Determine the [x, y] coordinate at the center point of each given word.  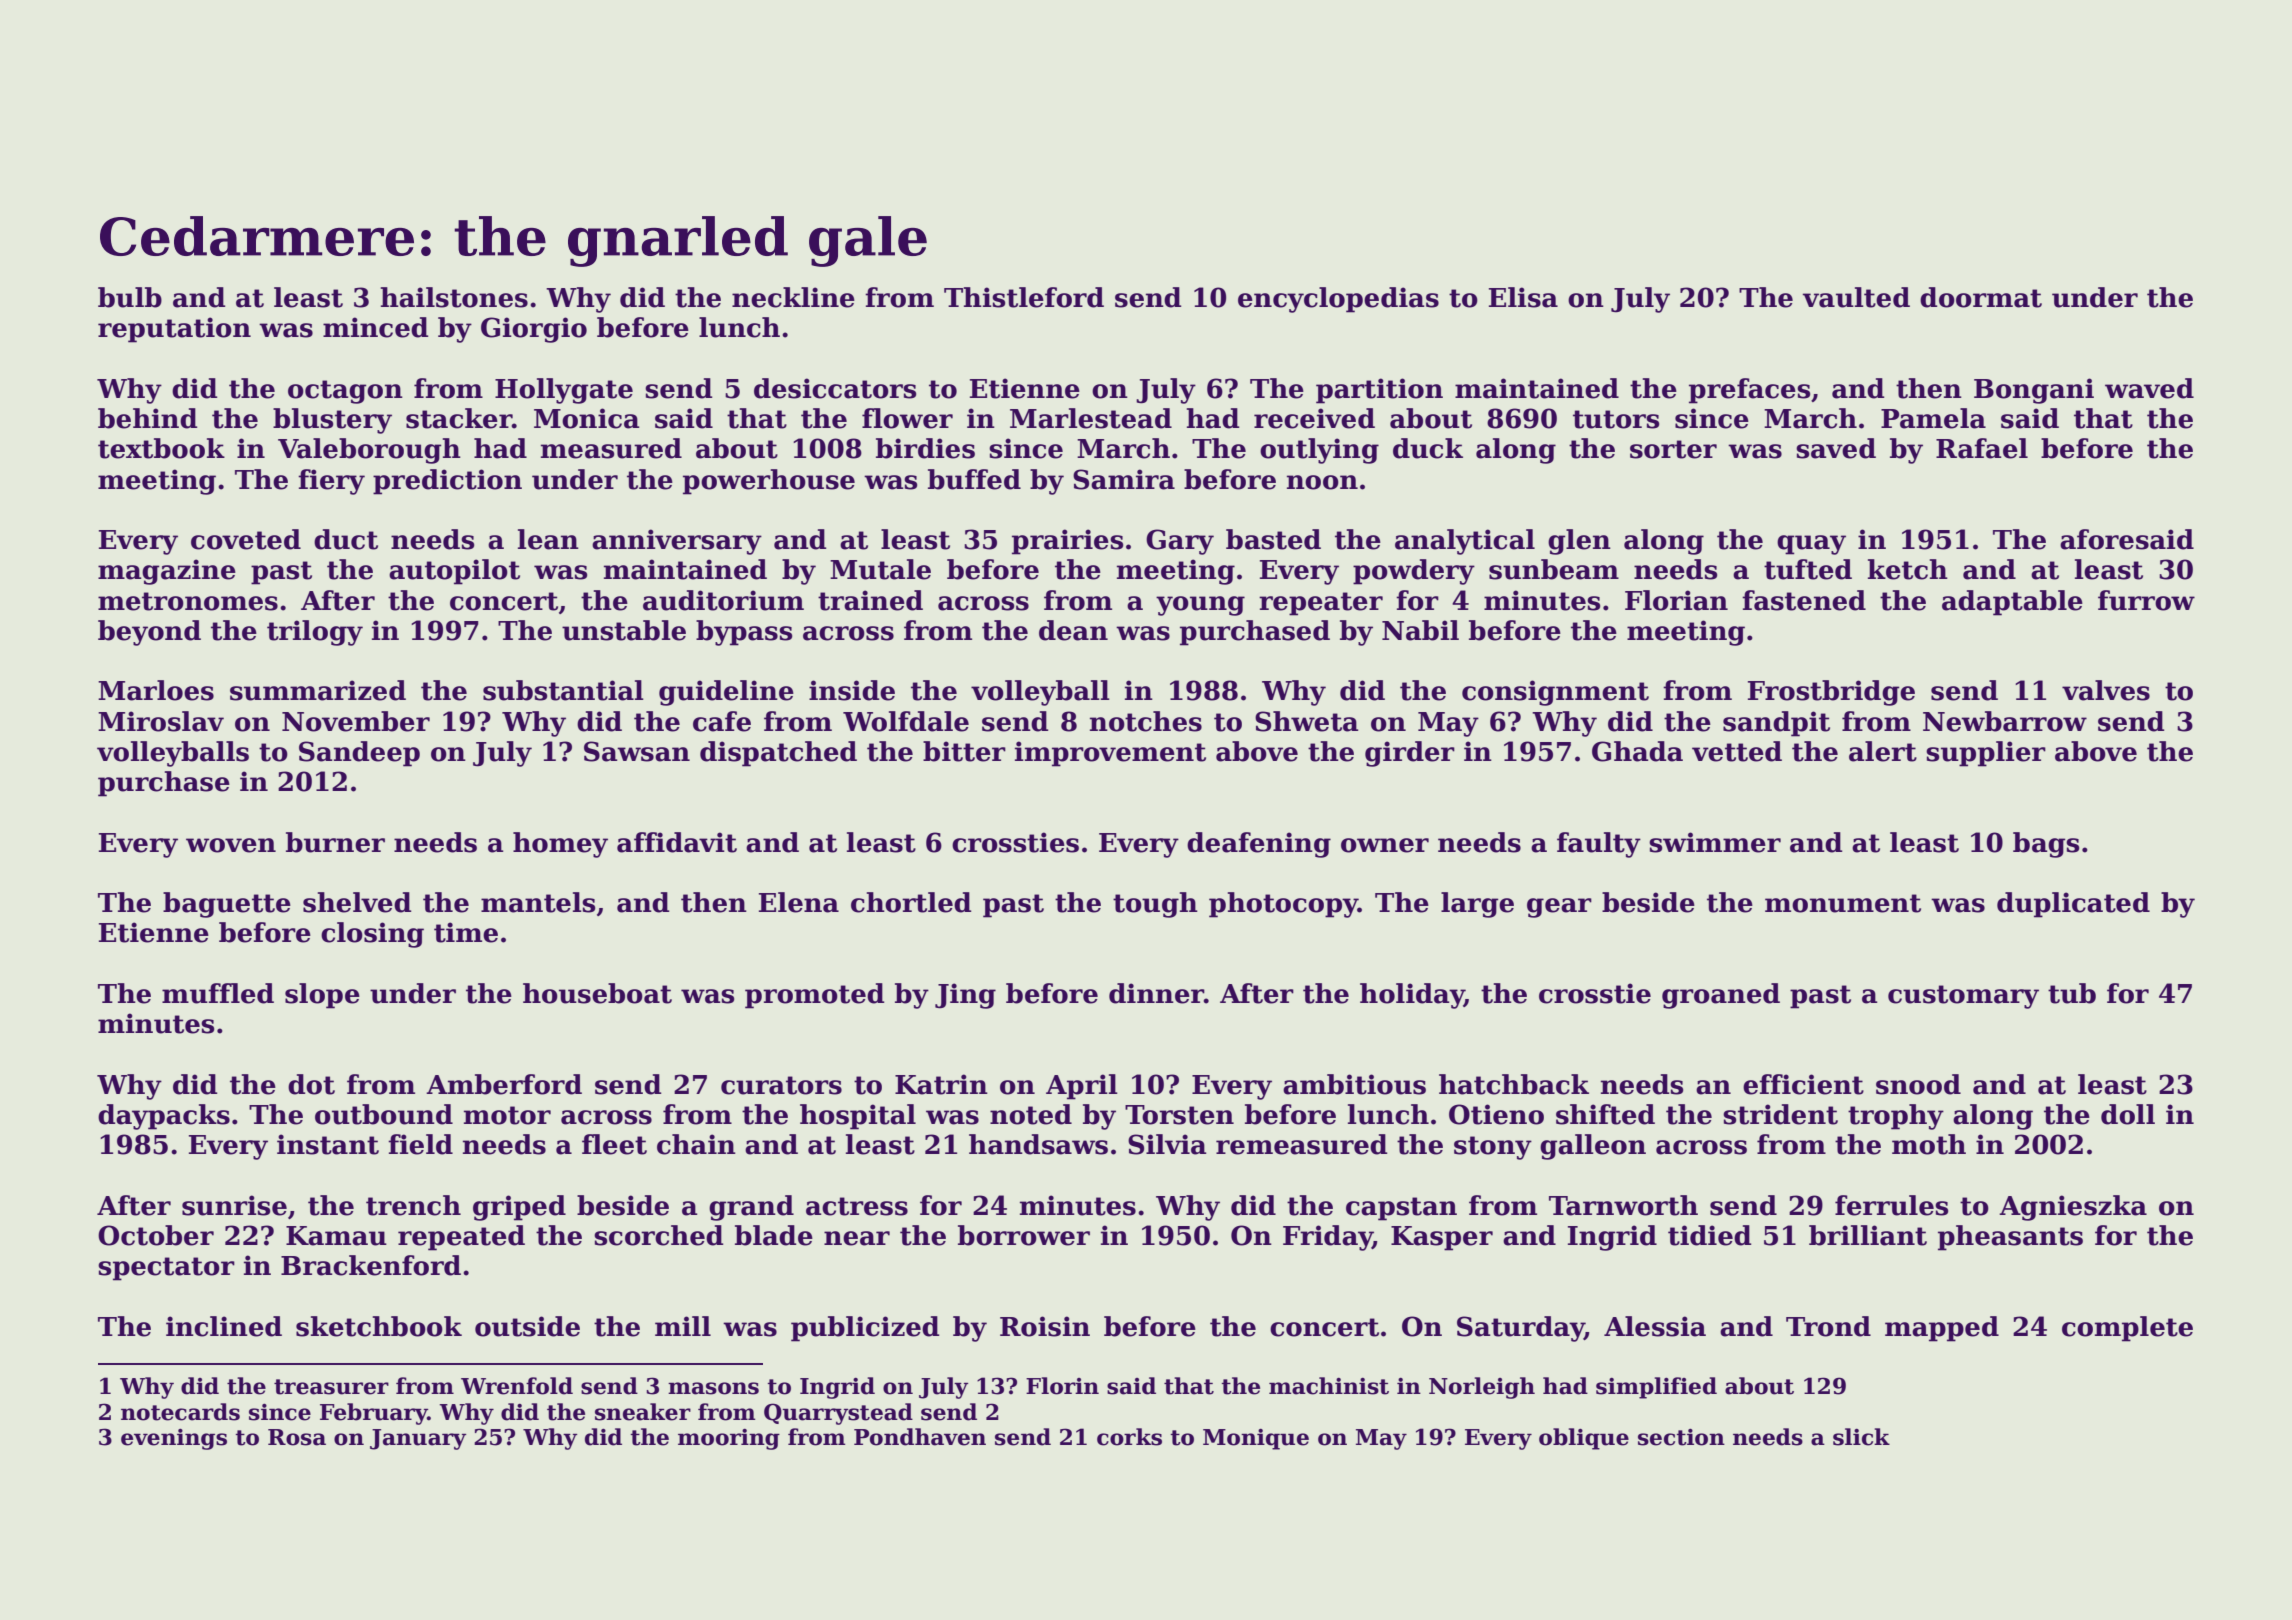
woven [231, 845]
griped [519, 1208]
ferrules [1891, 1205]
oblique [1584, 1439]
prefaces [1749, 391]
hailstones [454, 297]
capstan [1401, 1209]
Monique [1256, 1439]
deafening [1259, 845]
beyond [149, 633]
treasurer [331, 1387]
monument [1843, 903]
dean [1073, 630]
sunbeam [1554, 569]
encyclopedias [1338, 300]
